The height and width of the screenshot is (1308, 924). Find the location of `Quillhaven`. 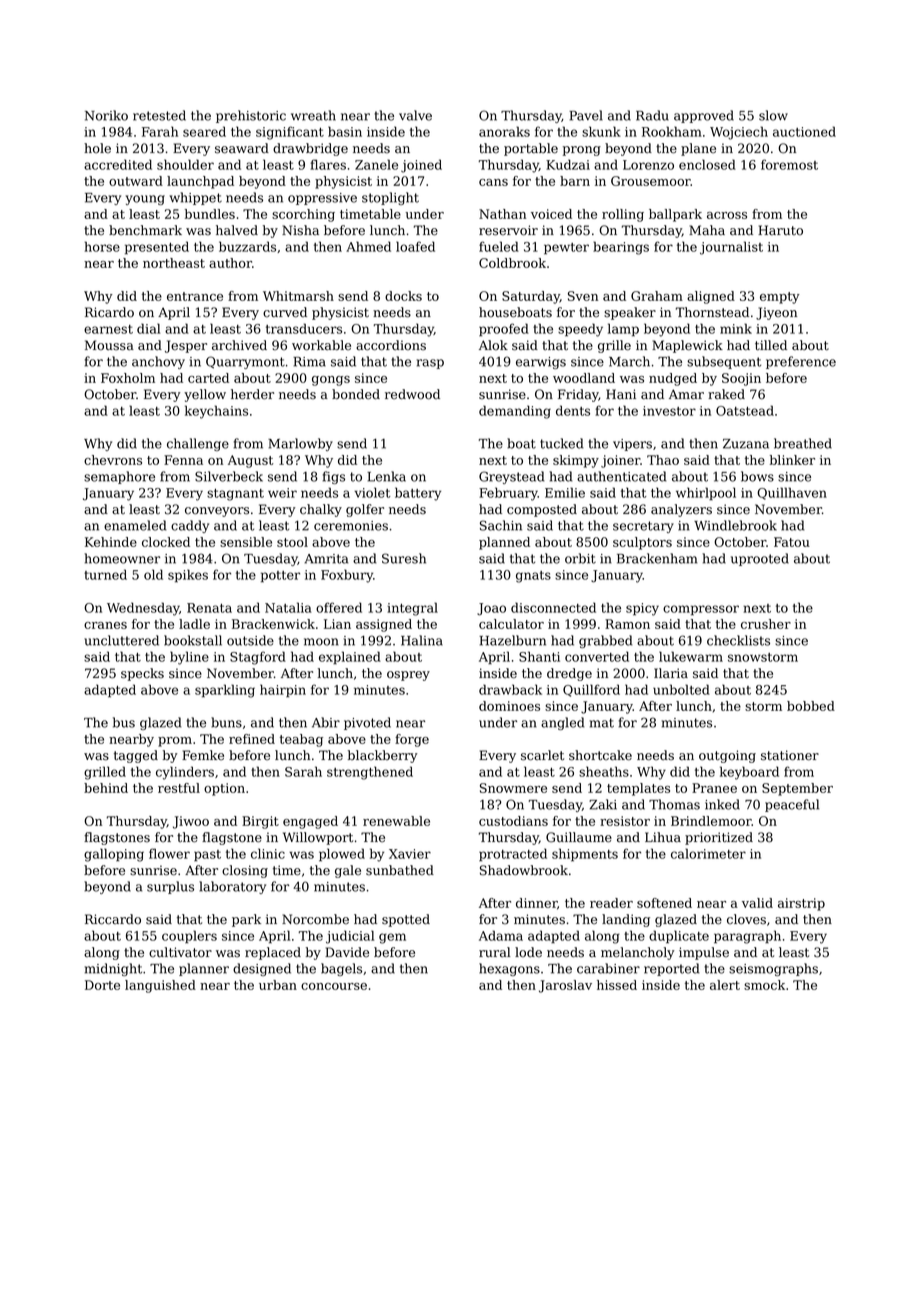

Quillhaven is located at coordinates (792, 493).
